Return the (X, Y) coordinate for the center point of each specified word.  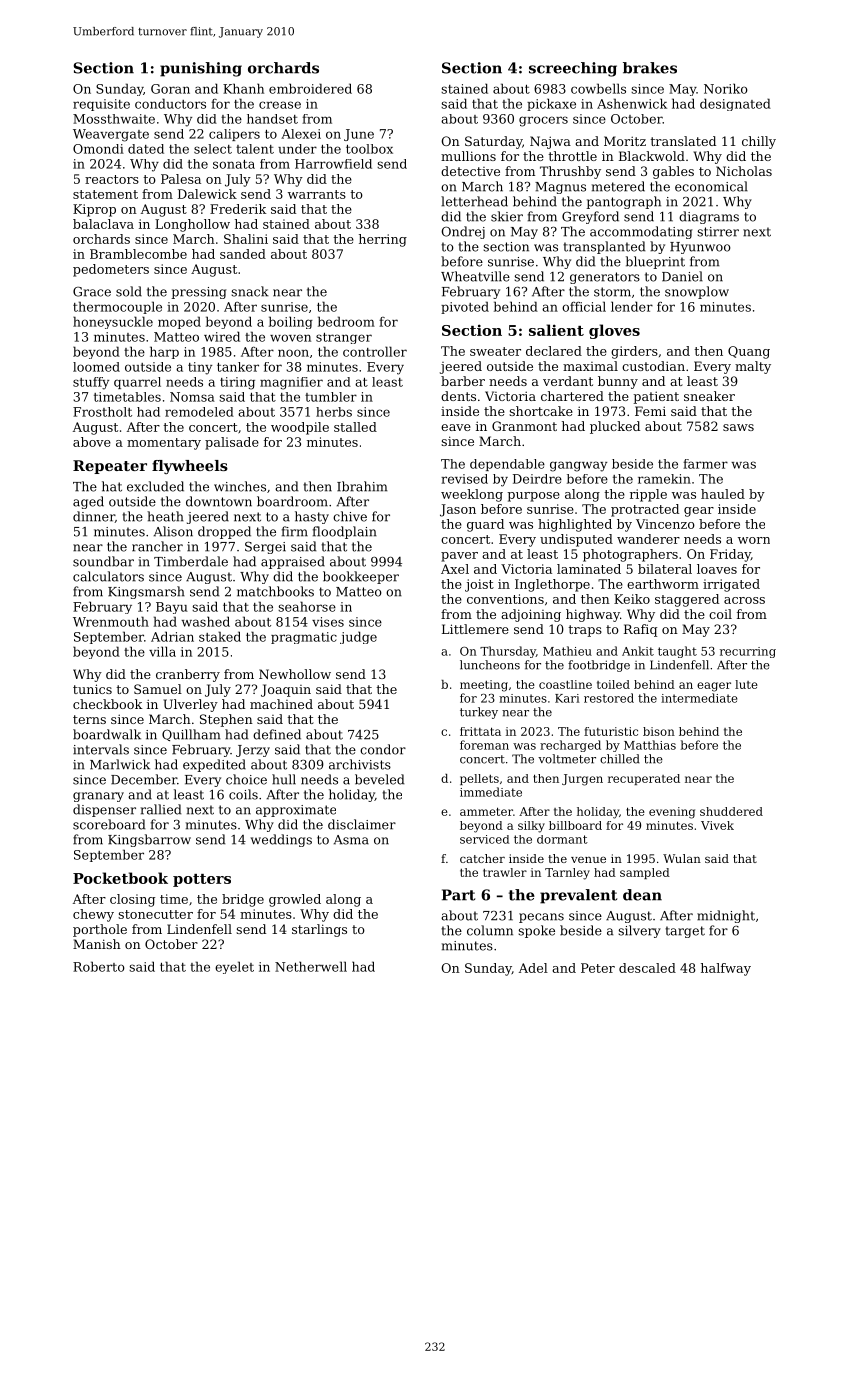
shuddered (731, 811)
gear (699, 512)
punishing (201, 69)
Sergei (265, 547)
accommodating (641, 232)
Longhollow (192, 225)
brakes (650, 68)
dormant (562, 839)
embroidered (310, 88)
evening (672, 813)
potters (202, 880)
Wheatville (475, 276)
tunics (92, 689)
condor (383, 749)
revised (464, 479)
